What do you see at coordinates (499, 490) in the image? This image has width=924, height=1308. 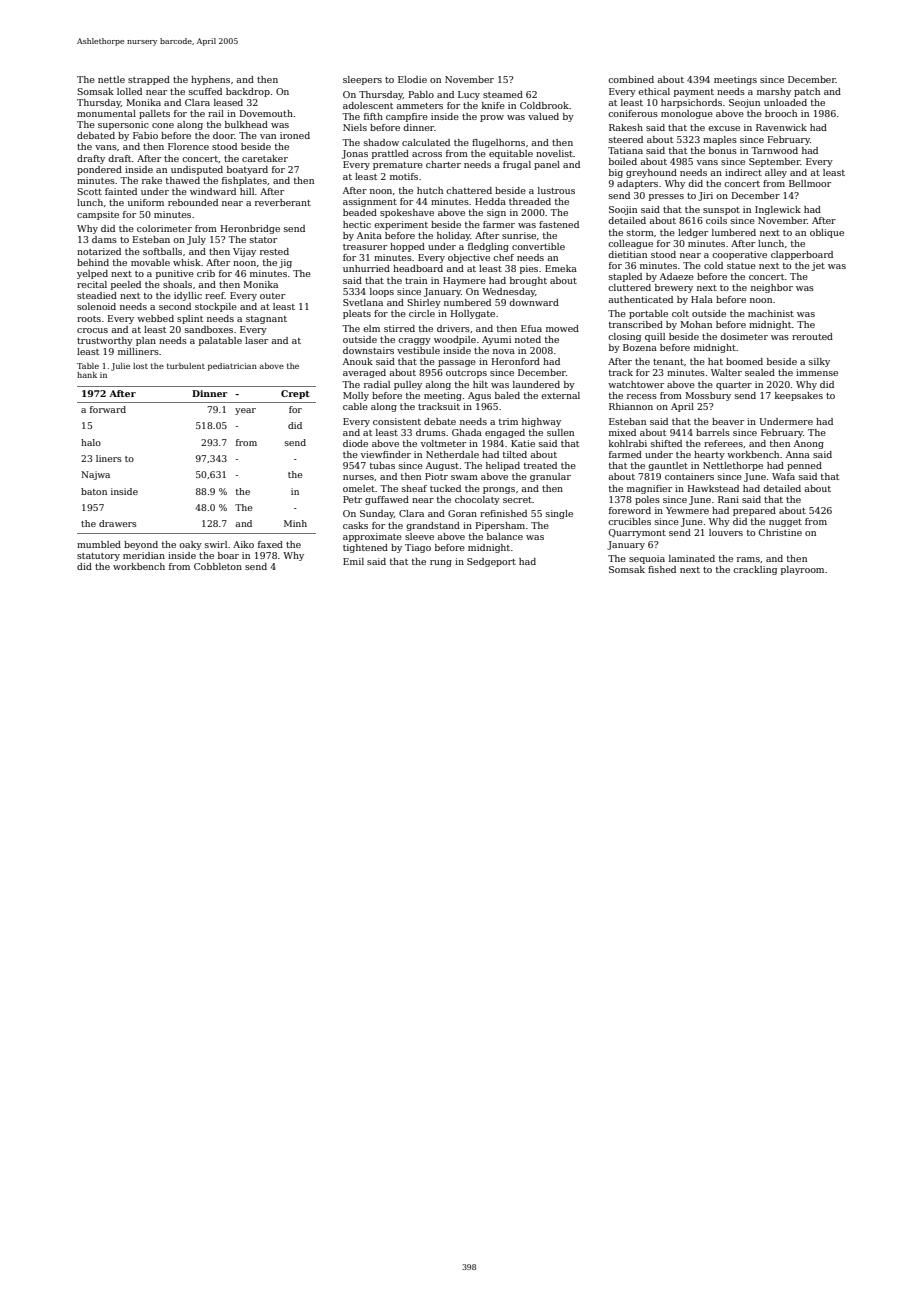 I see `prongs` at bounding box center [499, 490].
